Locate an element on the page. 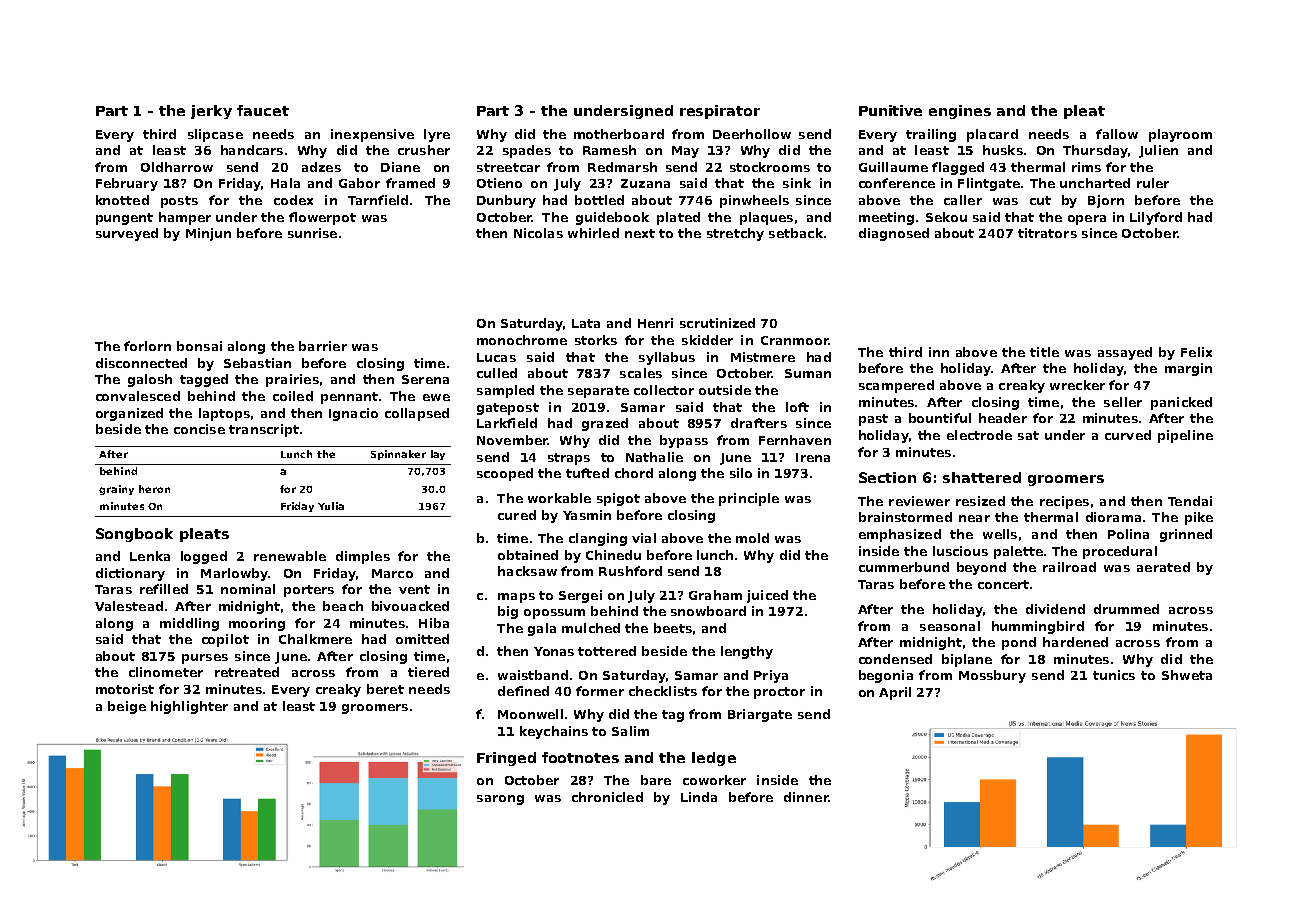 This page has width=1308, height=924. sarong is located at coordinates (500, 800).
